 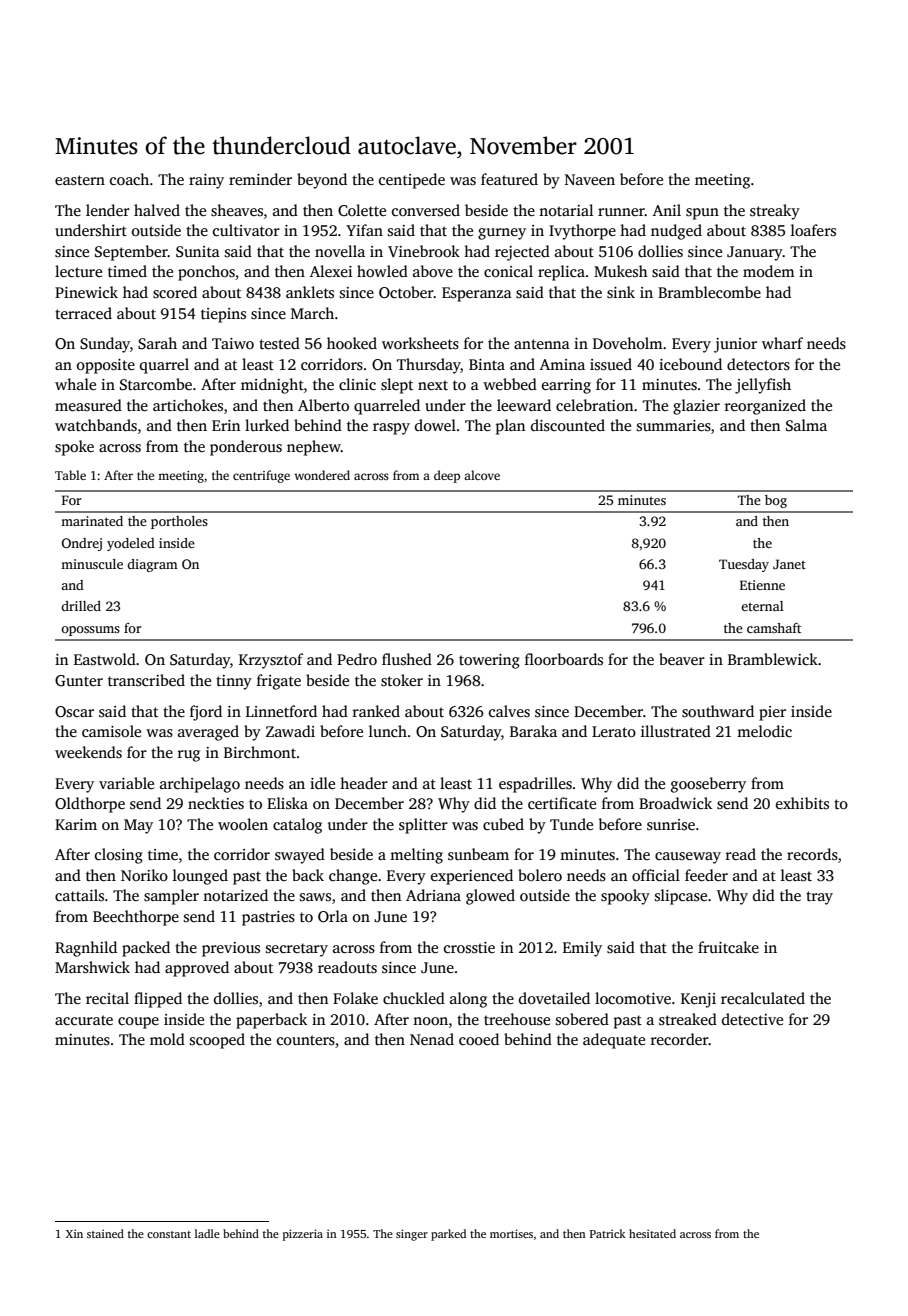 I want to click on worksheets, so click(x=420, y=343).
